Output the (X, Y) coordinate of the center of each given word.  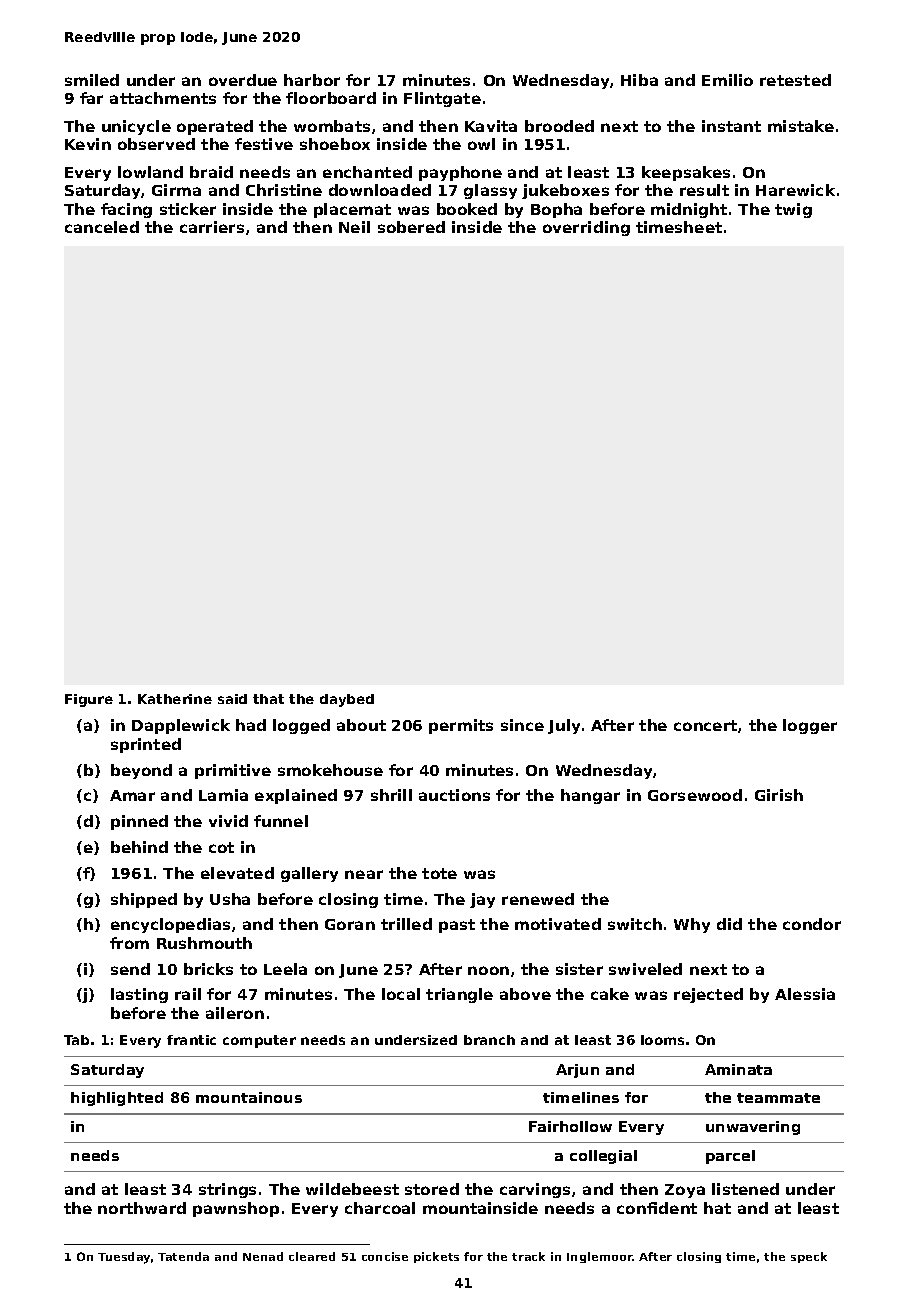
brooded (559, 126)
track (528, 1256)
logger (810, 726)
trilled (406, 924)
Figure (89, 700)
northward (142, 1208)
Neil (354, 227)
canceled (102, 227)
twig (793, 210)
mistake (801, 126)
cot (221, 847)
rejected (708, 995)
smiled (92, 80)
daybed (347, 700)
